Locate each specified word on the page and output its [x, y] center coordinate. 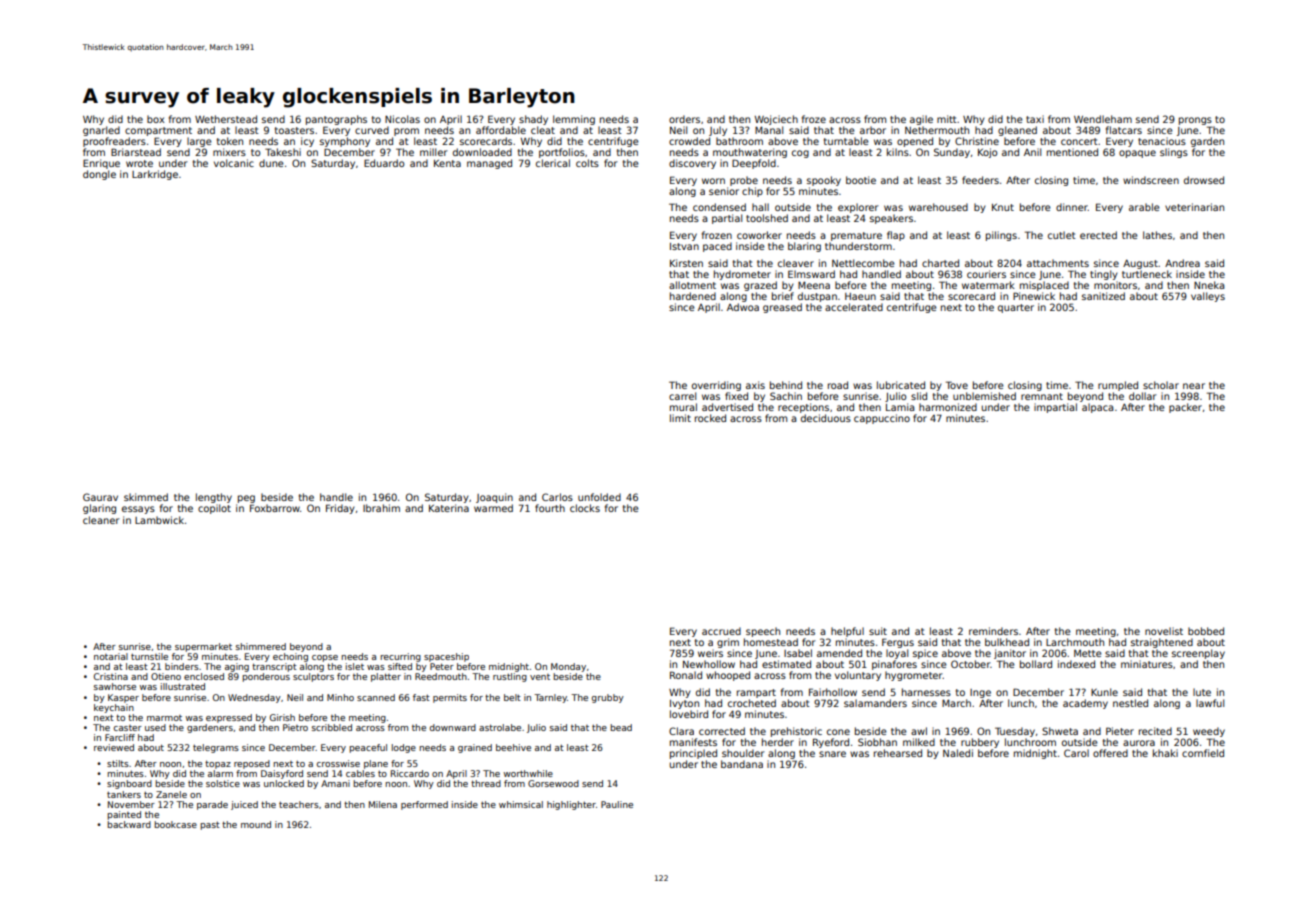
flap [896, 236]
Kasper [123, 698]
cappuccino [882, 419]
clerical [553, 163]
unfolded [599, 497]
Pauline [617, 804]
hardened [693, 296]
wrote [139, 163]
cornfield [1203, 753]
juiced [244, 805]
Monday [568, 667]
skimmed [146, 497]
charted [940, 263]
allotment [692, 285]
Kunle [1104, 692]
